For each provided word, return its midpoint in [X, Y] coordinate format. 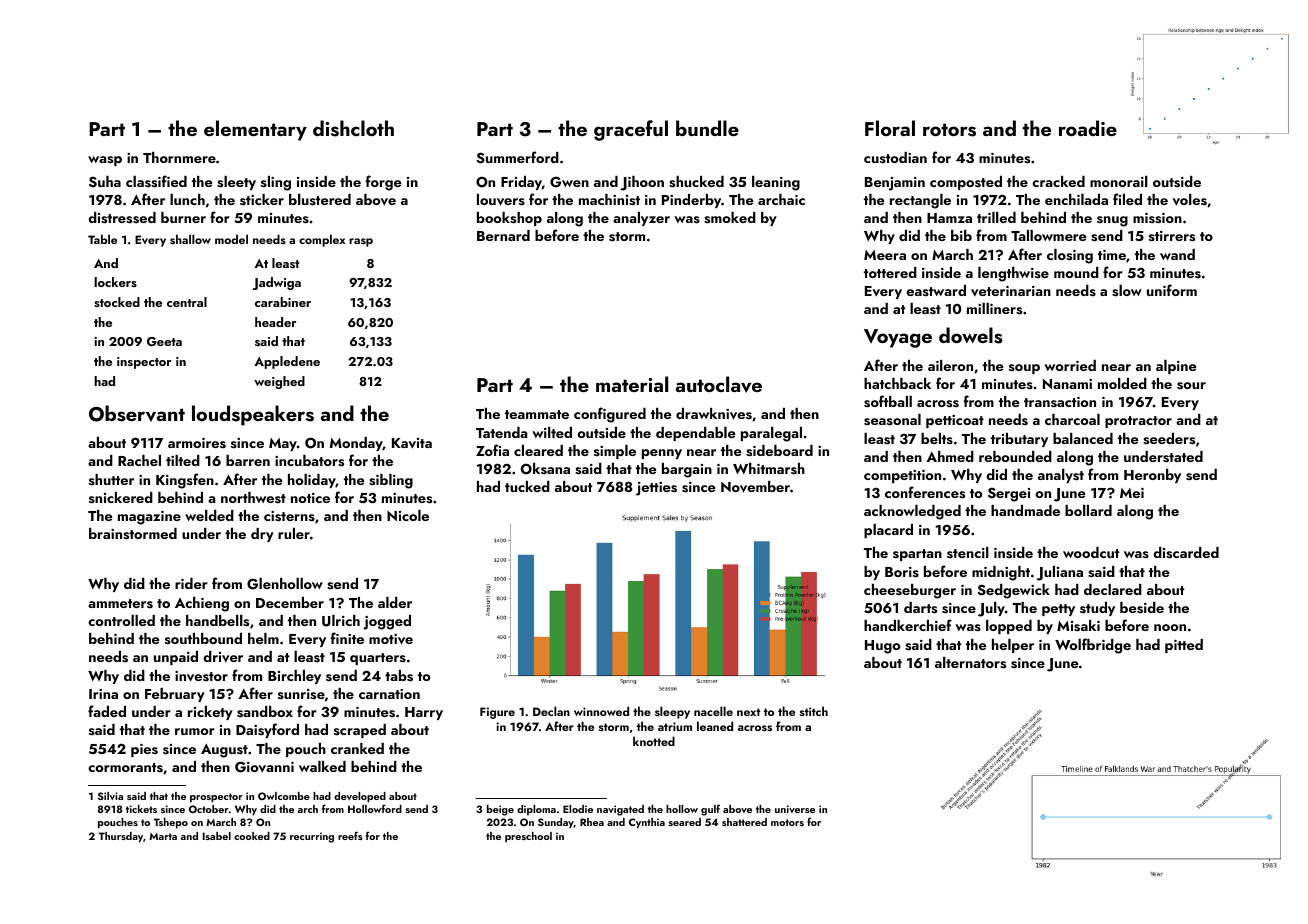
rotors [949, 130]
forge [383, 183]
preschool [528, 837]
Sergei [1009, 494]
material [632, 384]
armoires [197, 443]
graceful [631, 130]
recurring [312, 837]
